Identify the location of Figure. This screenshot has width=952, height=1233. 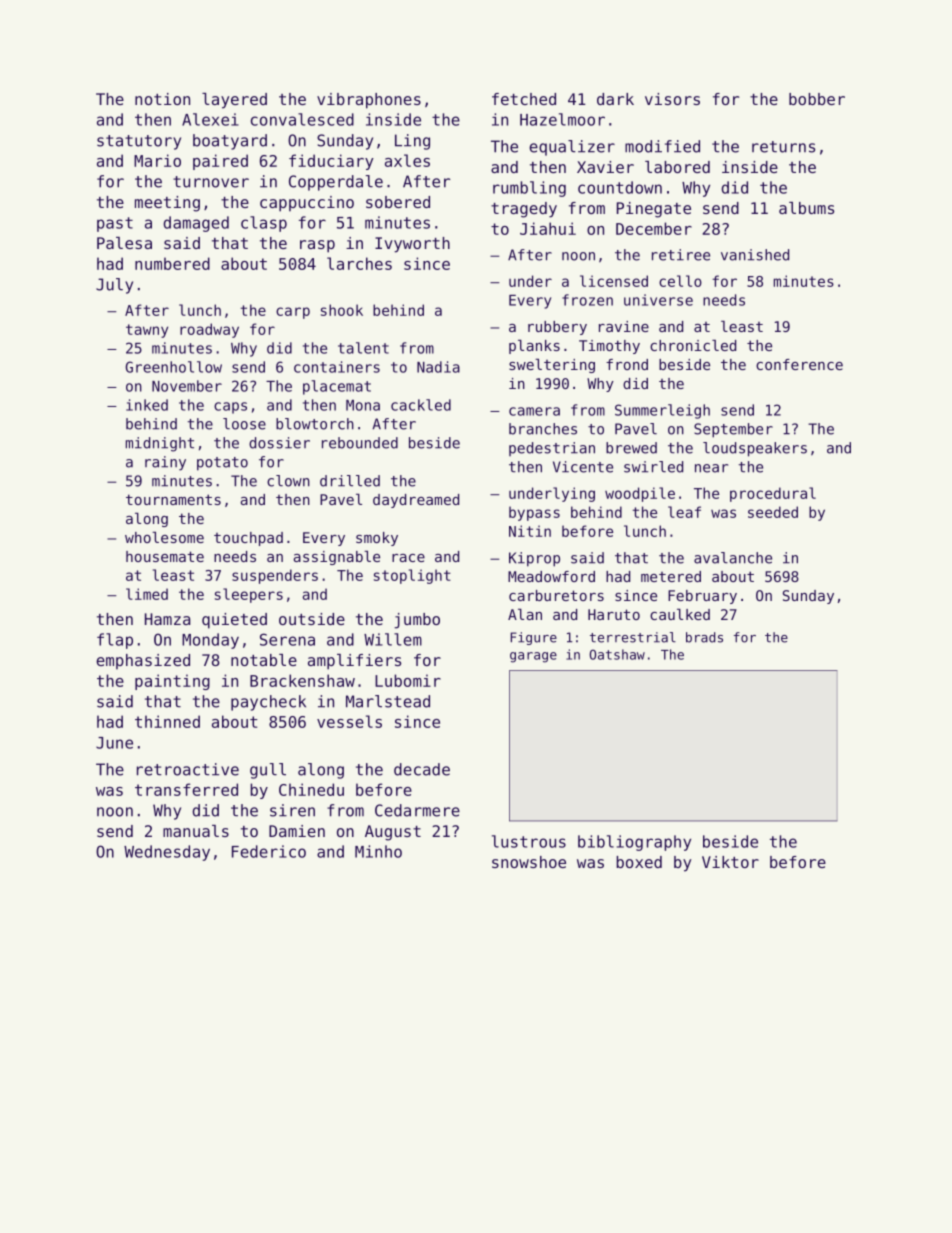
(533, 638).
